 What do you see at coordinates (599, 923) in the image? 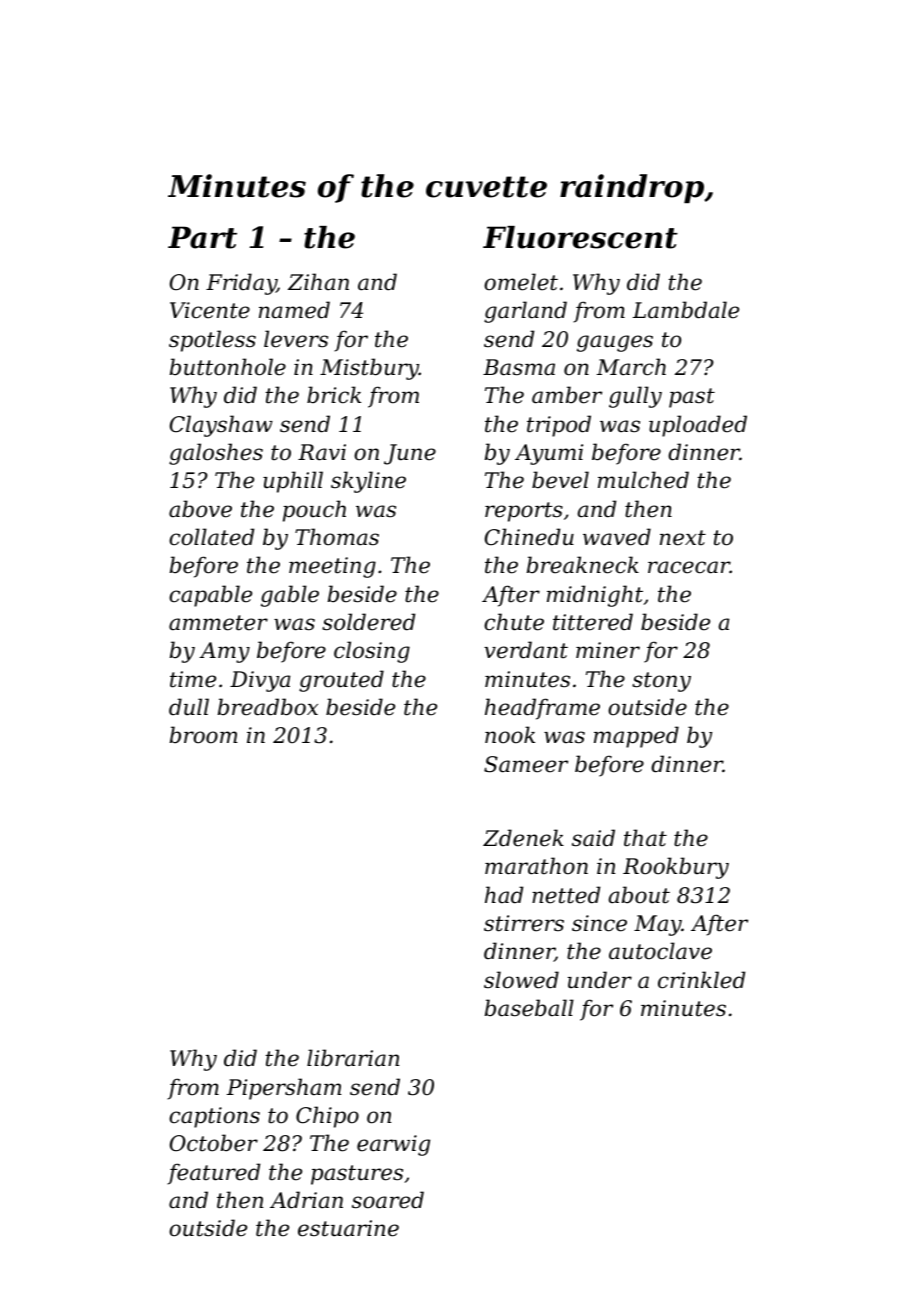
I see `since` at bounding box center [599, 923].
